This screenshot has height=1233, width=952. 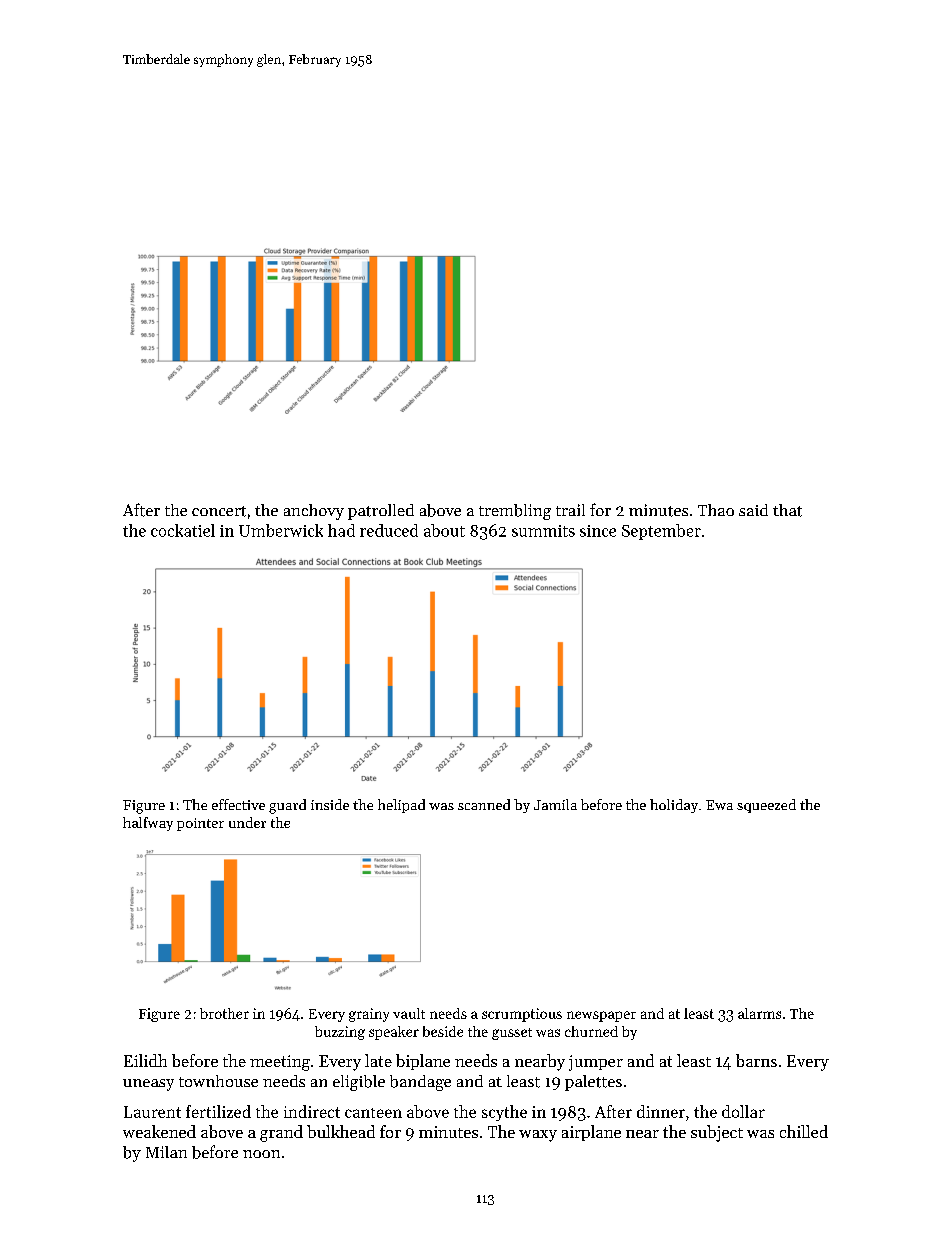 What do you see at coordinates (224, 1013) in the screenshot?
I see `brother` at bounding box center [224, 1013].
